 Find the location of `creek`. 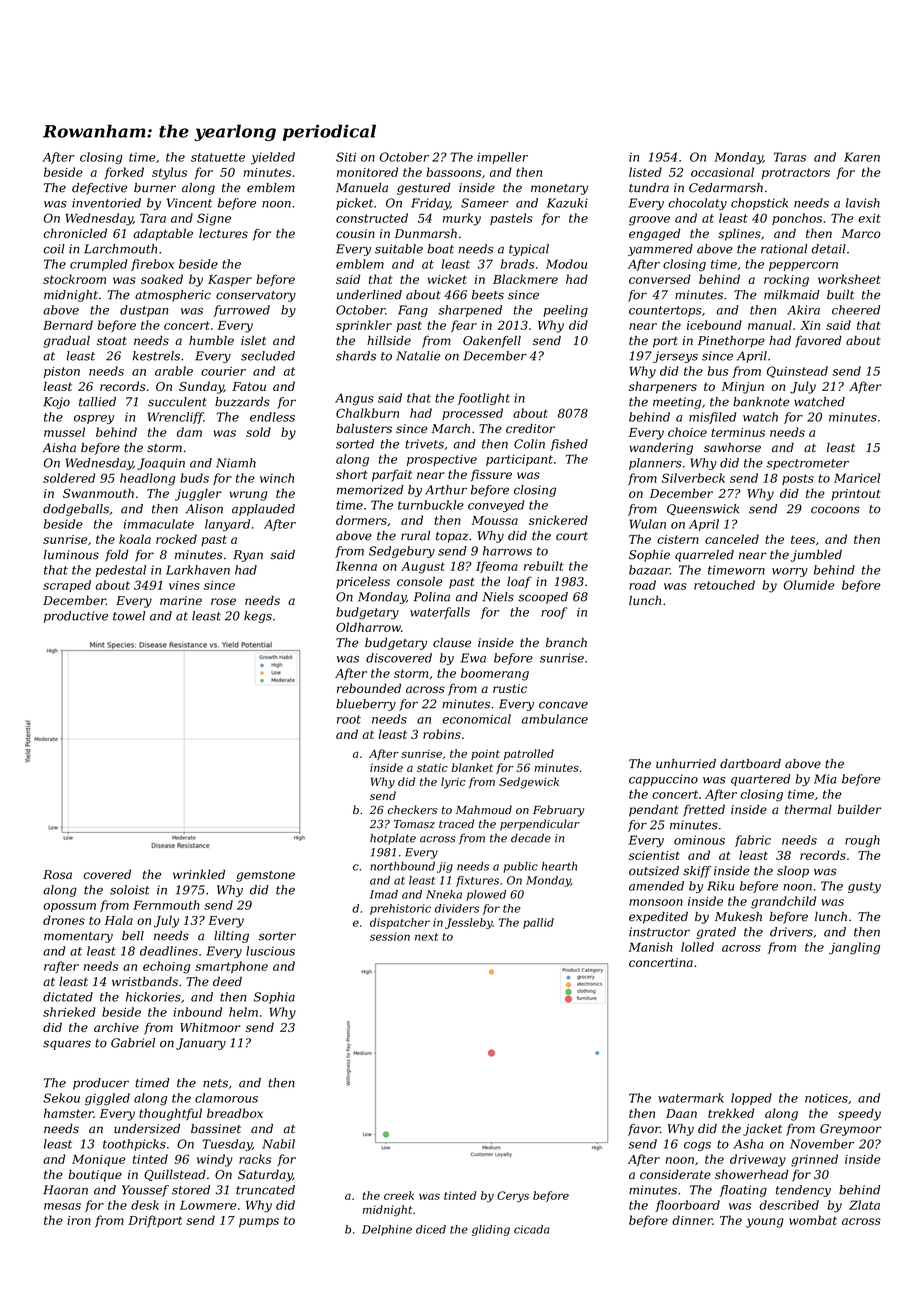

creek is located at coordinates (399, 1195).
